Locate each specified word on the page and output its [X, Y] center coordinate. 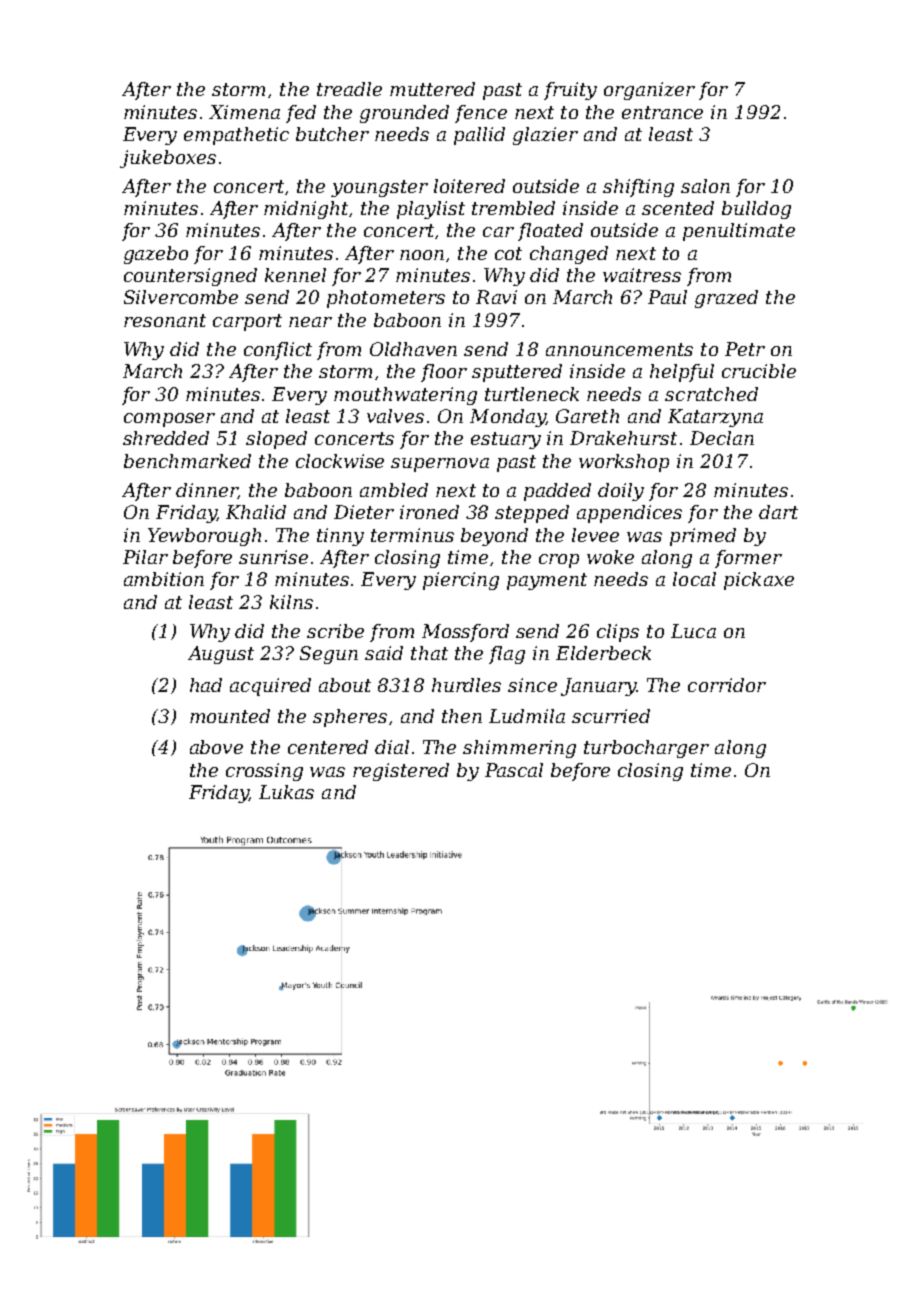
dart [778, 512]
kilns [291, 602]
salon [705, 186]
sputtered [517, 373]
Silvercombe [181, 297]
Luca [693, 631]
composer [169, 420]
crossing [264, 772]
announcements [619, 349]
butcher [332, 134]
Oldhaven [413, 349]
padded [557, 492]
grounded [404, 114]
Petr [745, 349]
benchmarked [187, 461]
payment [547, 581]
